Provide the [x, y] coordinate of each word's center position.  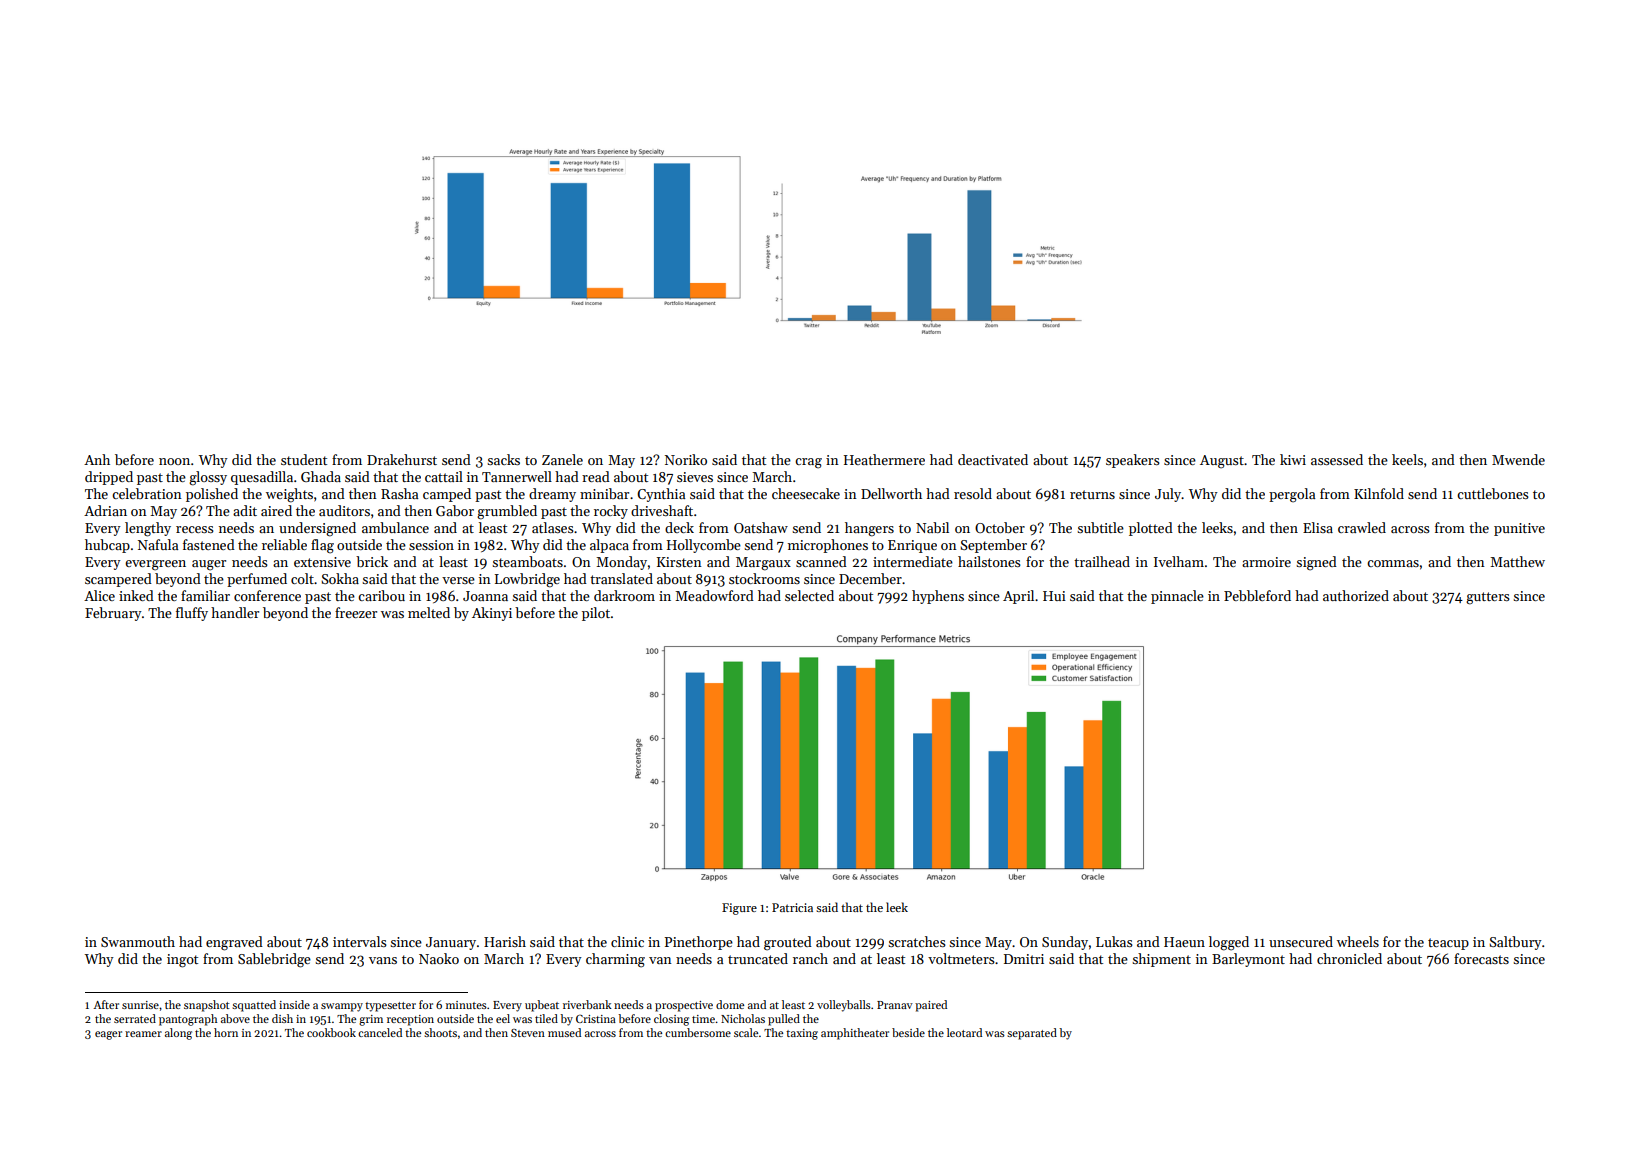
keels [1407, 459]
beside [908, 1032]
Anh [97, 459]
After [106, 1004]
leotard [964, 1032]
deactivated [993, 459]
